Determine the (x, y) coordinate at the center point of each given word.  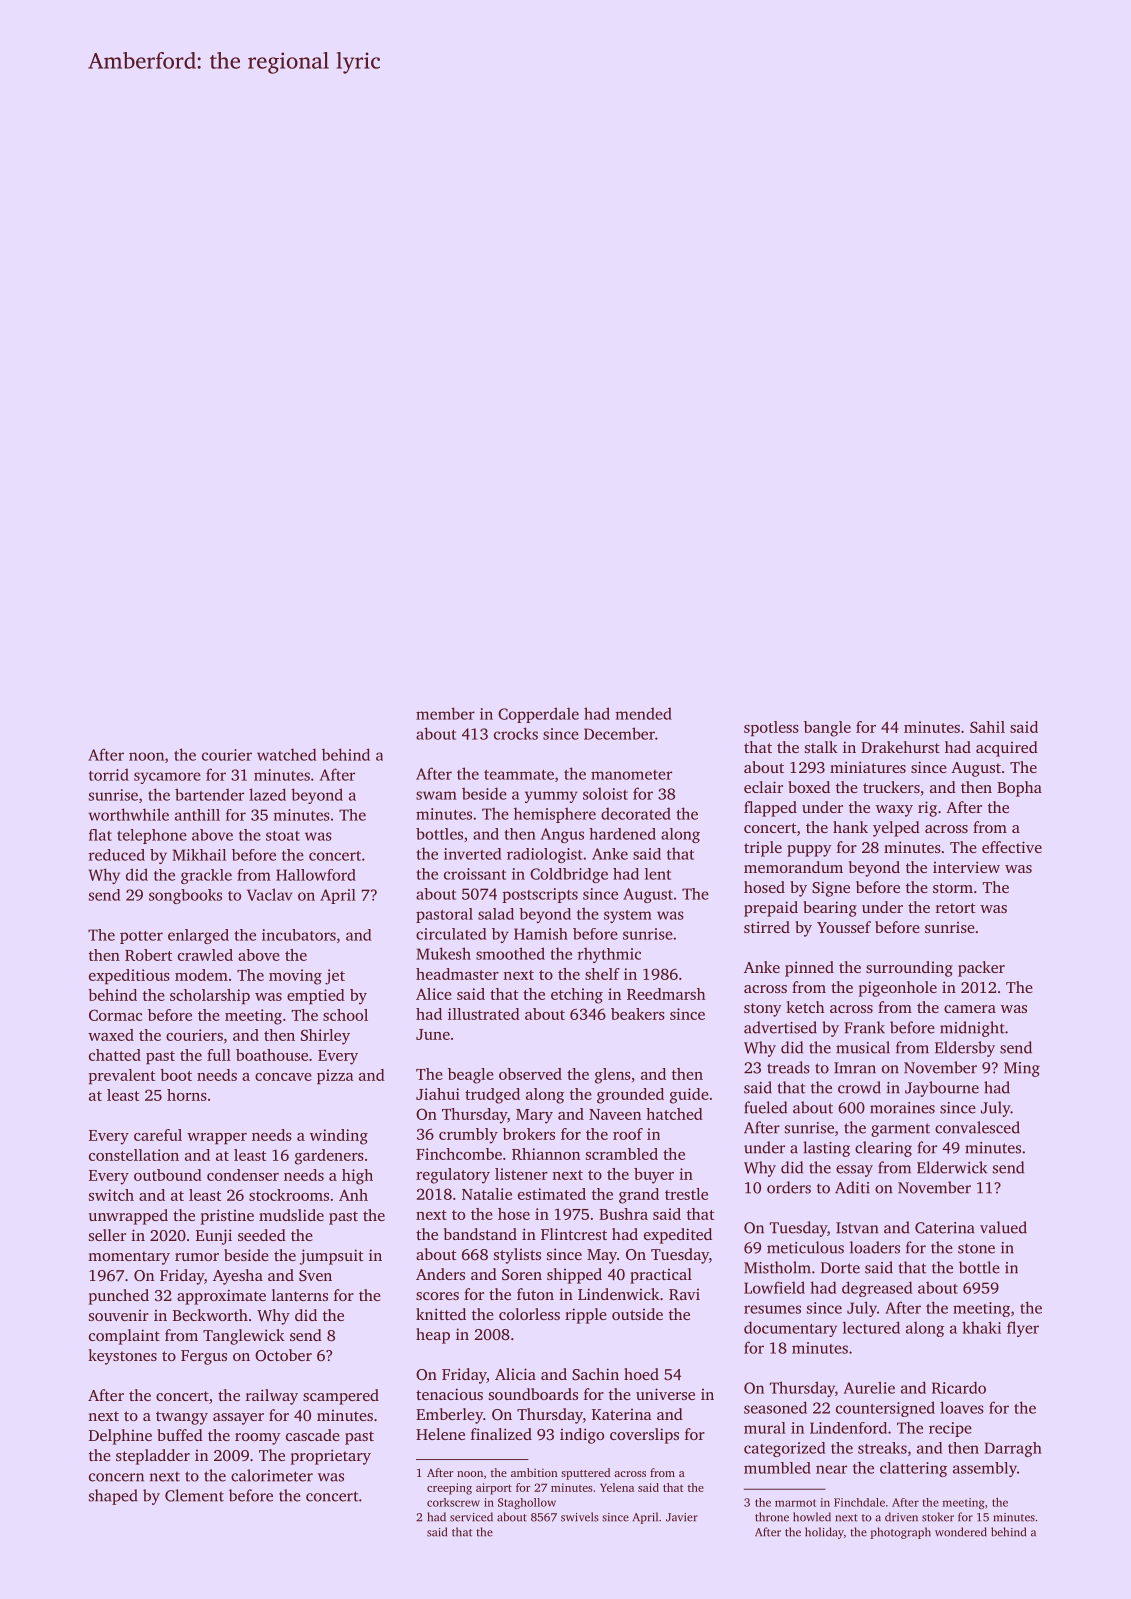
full (219, 1055)
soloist (605, 794)
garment (900, 1130)
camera (970, 1009)
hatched (674, 1114)
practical (661, 1276)
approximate (221, 1297)
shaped (113, 1497)
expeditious (129, 977)
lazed (267, 794)
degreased (877, 1289)
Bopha (1019, 789)
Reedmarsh (666, 994)
